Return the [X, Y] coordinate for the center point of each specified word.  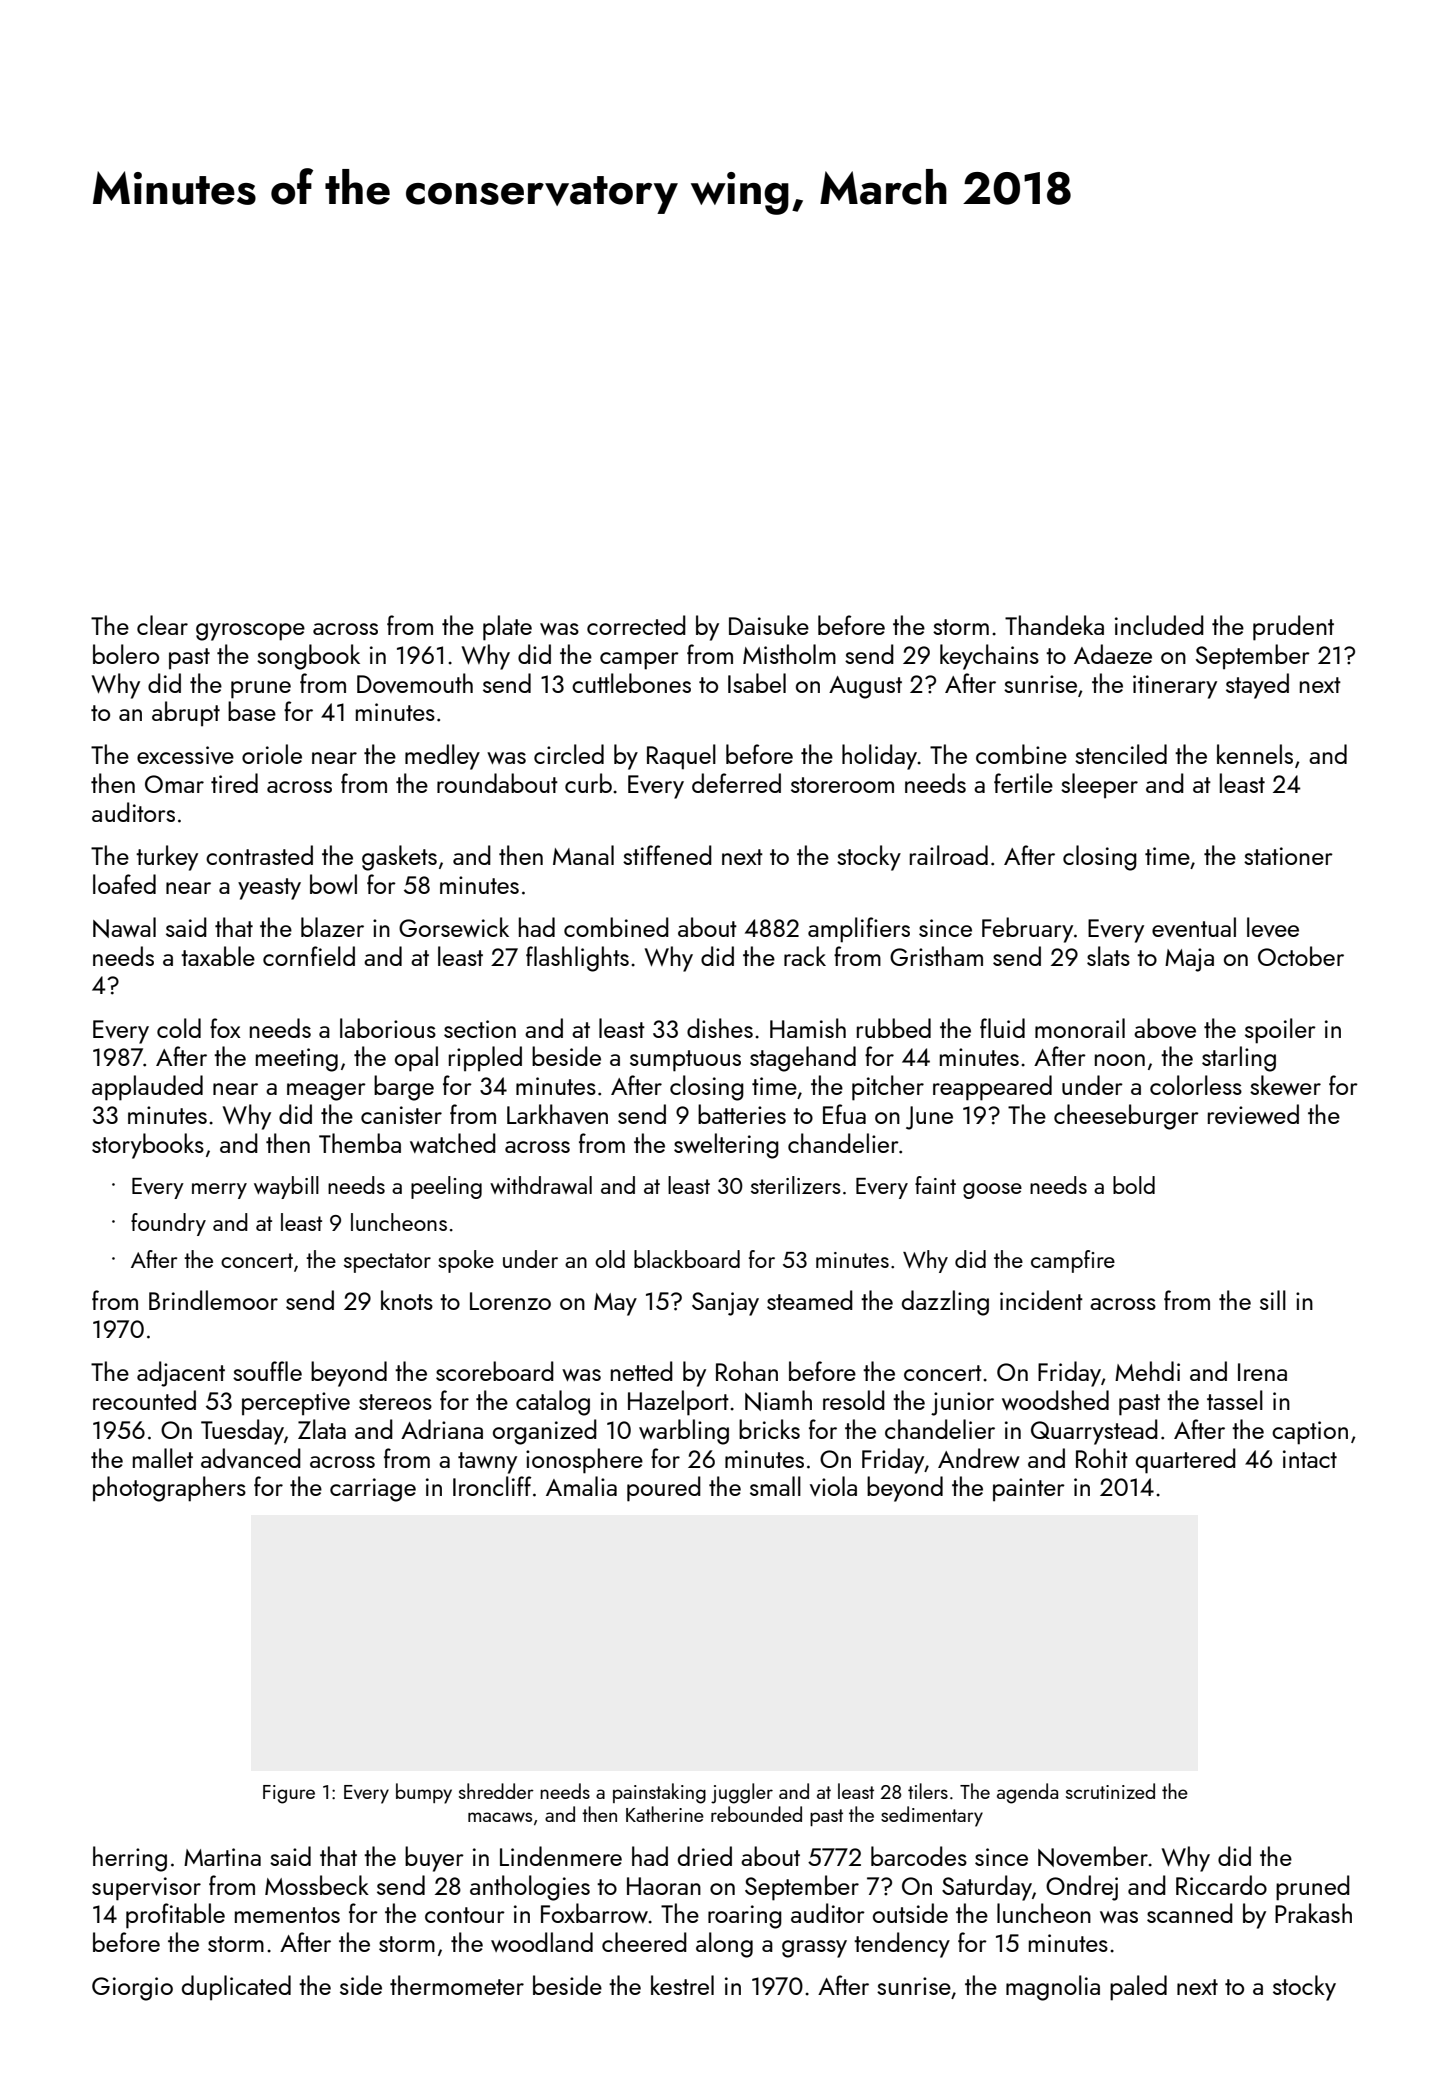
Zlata [322, 1429]
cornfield [309, 956]
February [1027, 930]
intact [1310, 1459]
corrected [636, 625]
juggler [742, 1793]
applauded [147, 1088]
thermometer [457, 1985]
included [1159, 625]
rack [805, 956]
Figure [289, 1794]
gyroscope [250, 632]
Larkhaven [557, 1114]
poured [664, 1489]
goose [992, 1191]
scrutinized [1110, 1791]
